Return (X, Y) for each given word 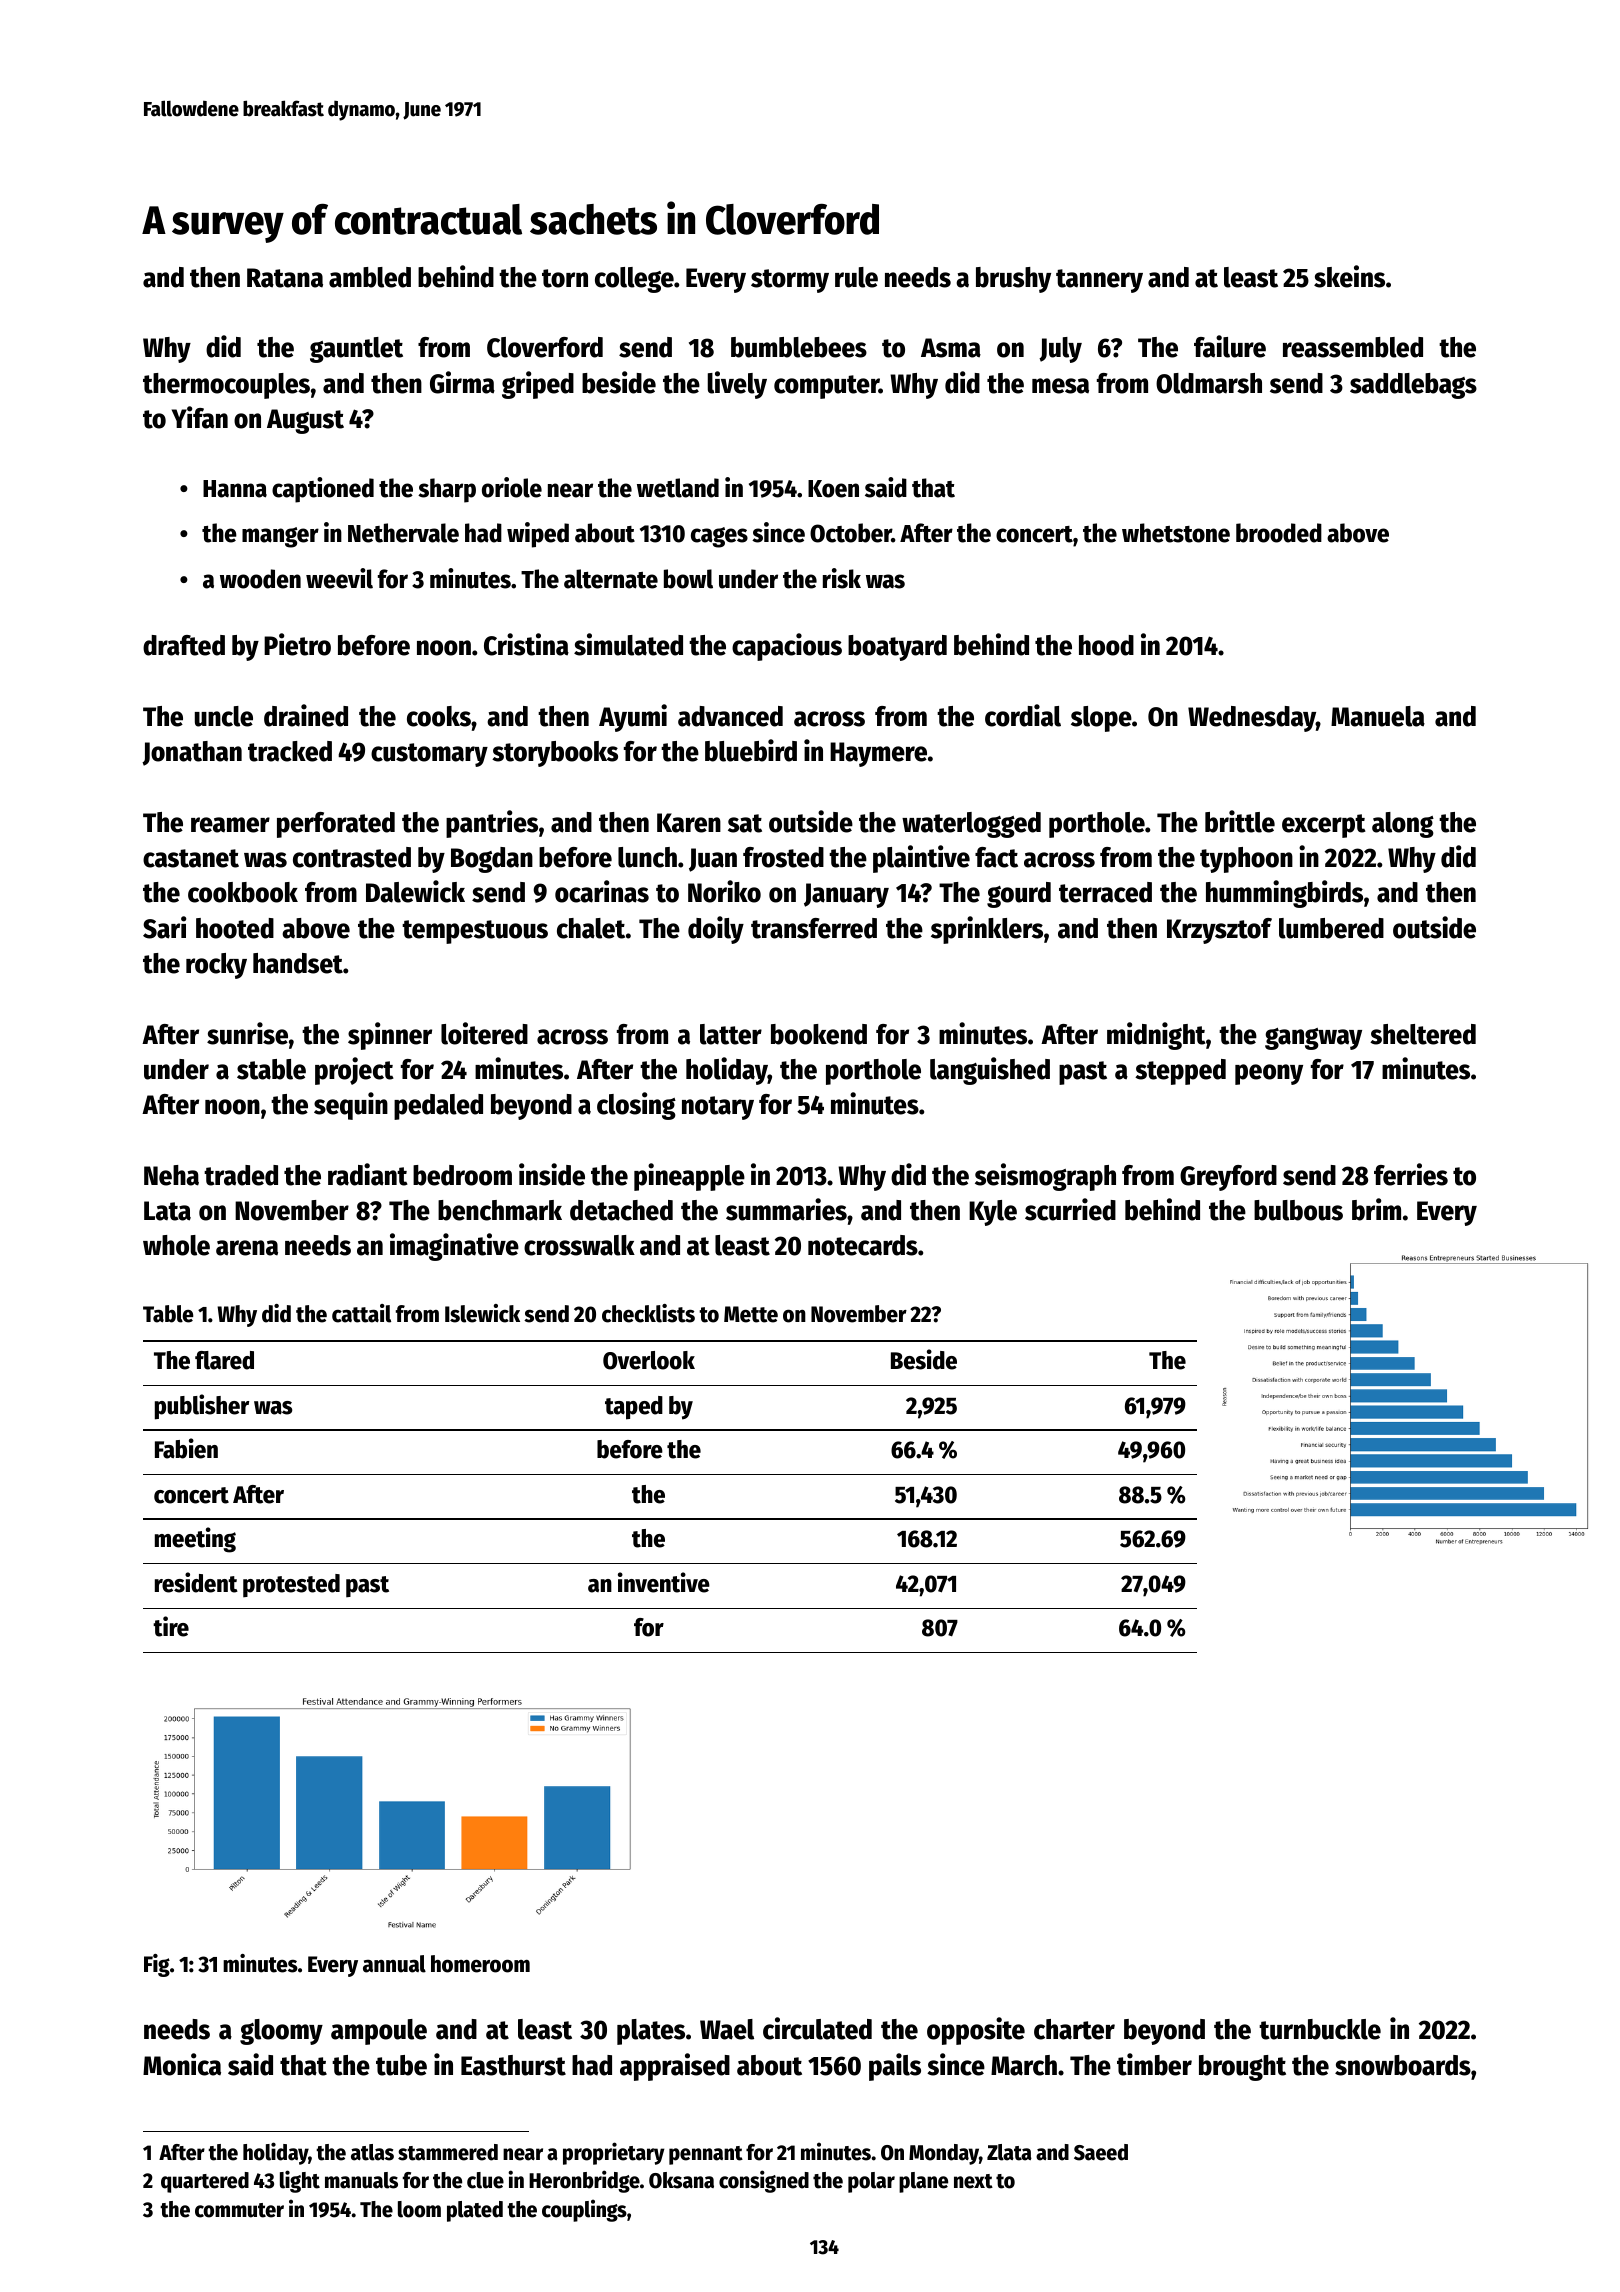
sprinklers (987, 930)
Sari (164, 927)
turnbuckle (1320, 2029)
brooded (1279, 533)
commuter (239, 2210)
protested (291, 1585)
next (973, 2181)
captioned (323, 490)
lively (737, 385)
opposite (976, 2031)
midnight (1156, 1036)
